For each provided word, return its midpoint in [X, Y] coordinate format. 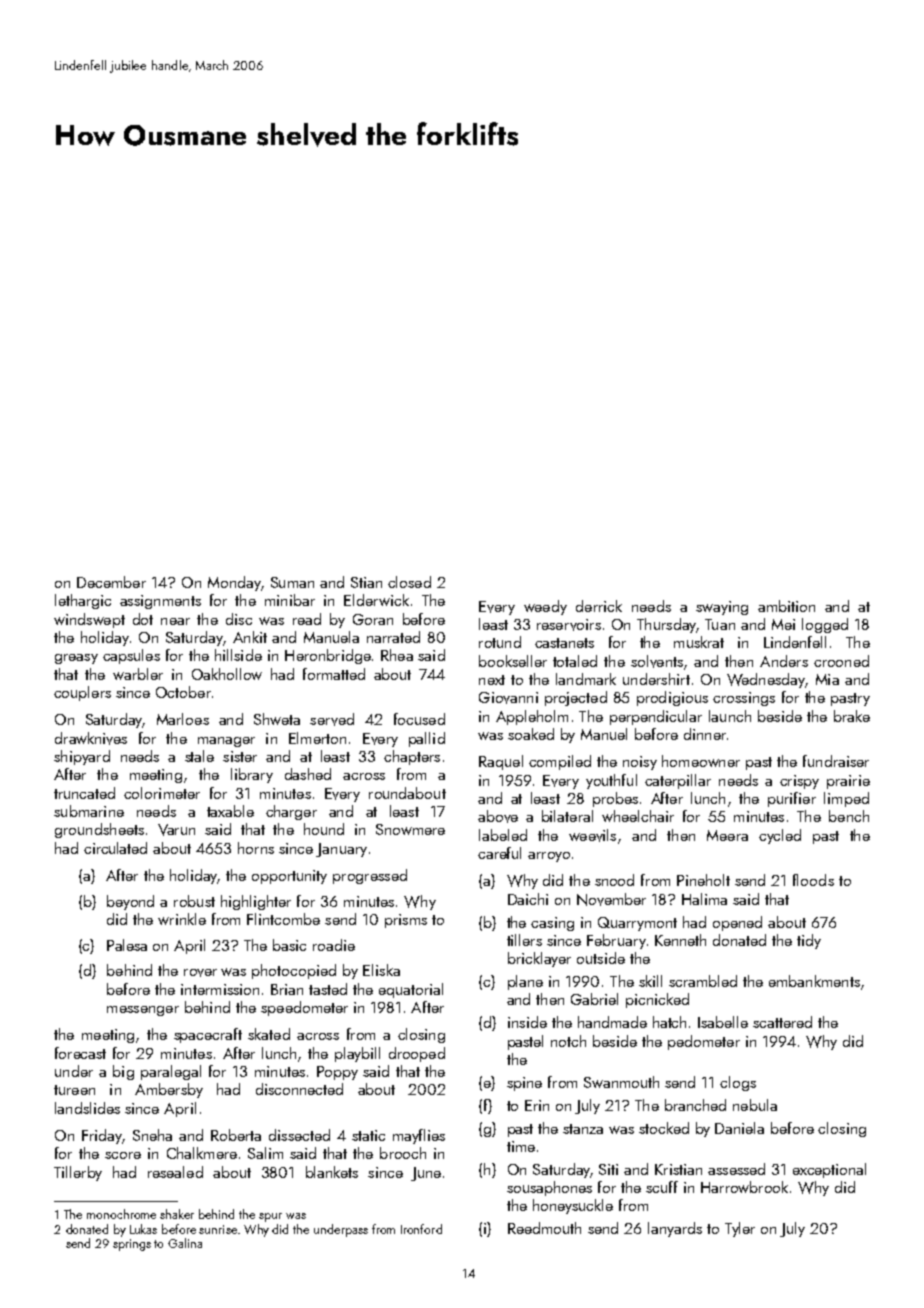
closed [409, 582]
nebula [755, 1105]
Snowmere [410, 829]
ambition [786, 606]
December [111, 582]
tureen [74, 1090]
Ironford [421, 1229]
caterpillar [678, 781]
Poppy [337, 1073]
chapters [412, 757]
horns [256, 848]
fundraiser [836, 761]
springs [132, 1245]
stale [199, 756]
